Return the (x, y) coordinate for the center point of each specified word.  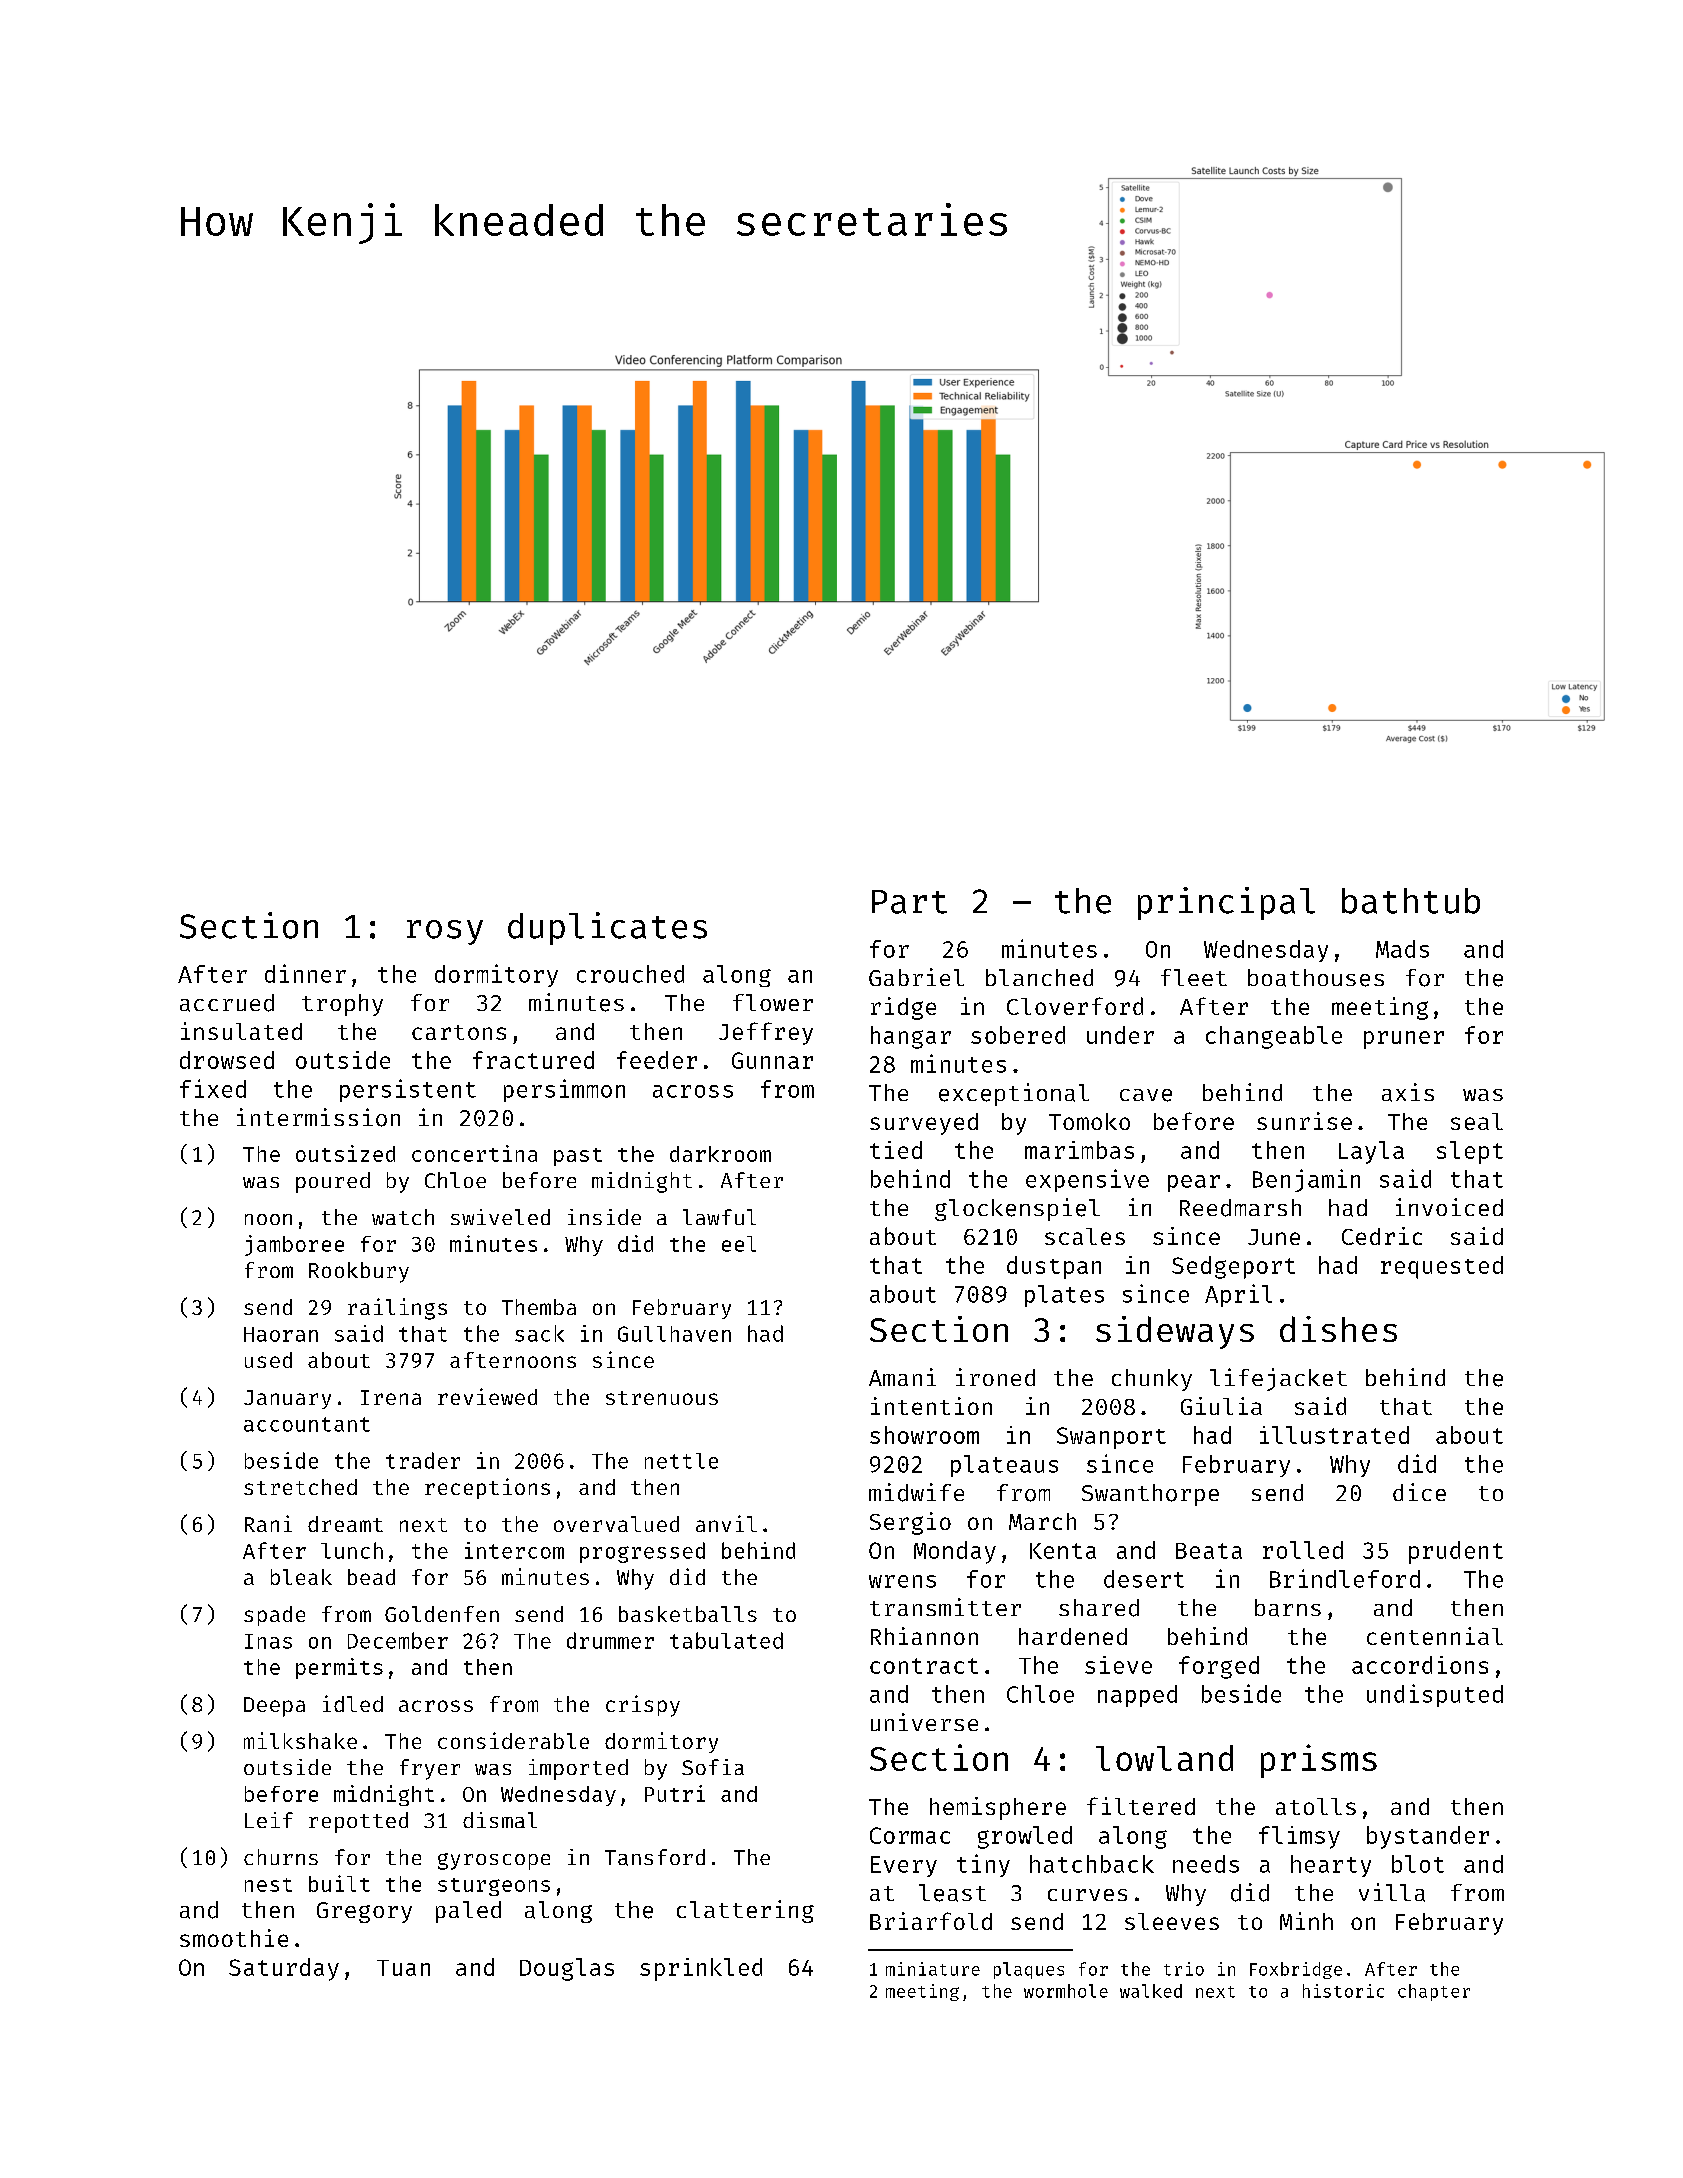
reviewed (487, 1396)
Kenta (1063, 1551)
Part (909, 902)
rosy (445, 932)
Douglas (567, 1969)
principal (1226, 903)
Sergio (910, 1523)
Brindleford (1345, 1578)
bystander (1428, 1837)
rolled (1303, 1550)
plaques (1029, 1970)
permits (339, 1668)
